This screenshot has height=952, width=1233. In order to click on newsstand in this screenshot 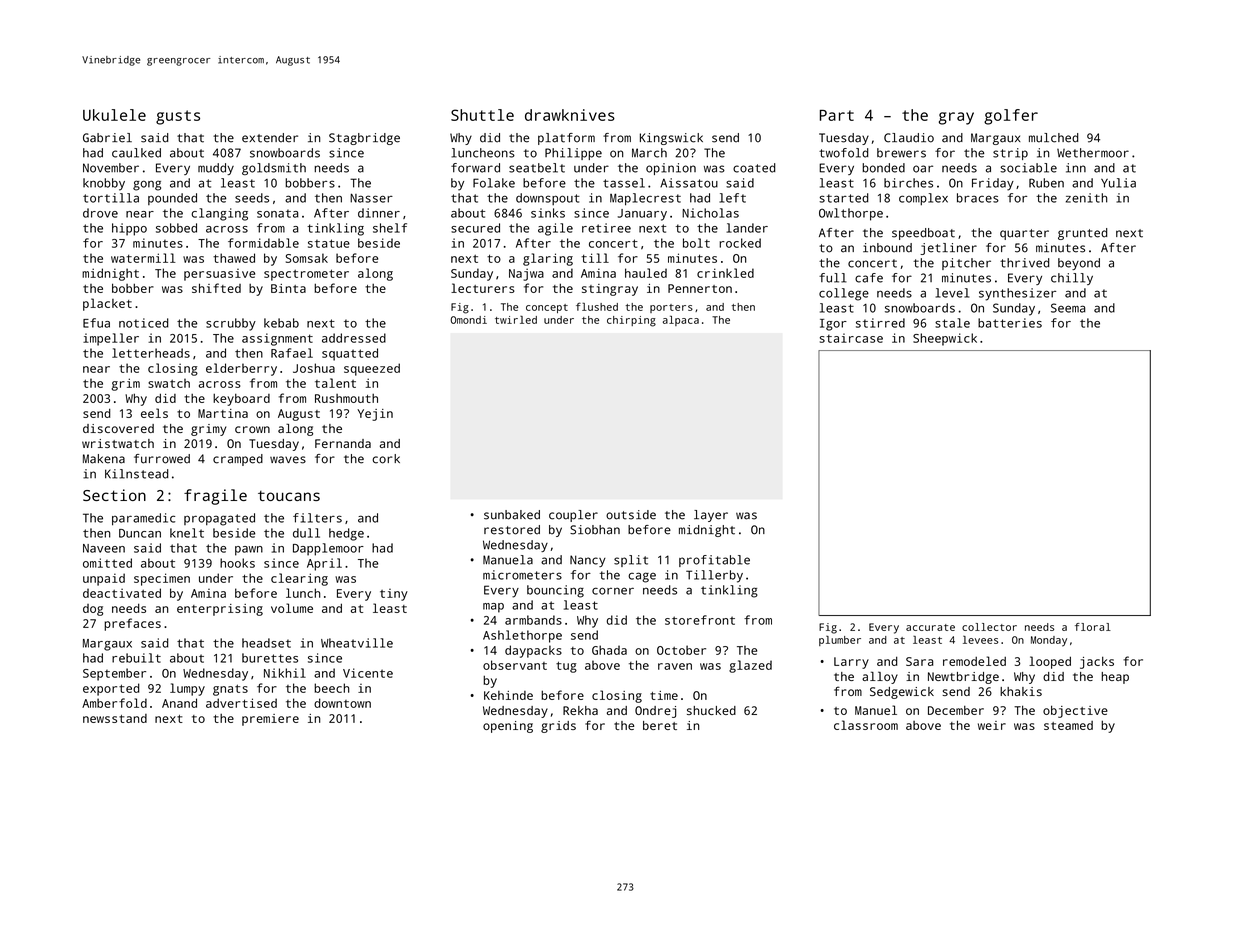, I will do `click(115, 718)`.
